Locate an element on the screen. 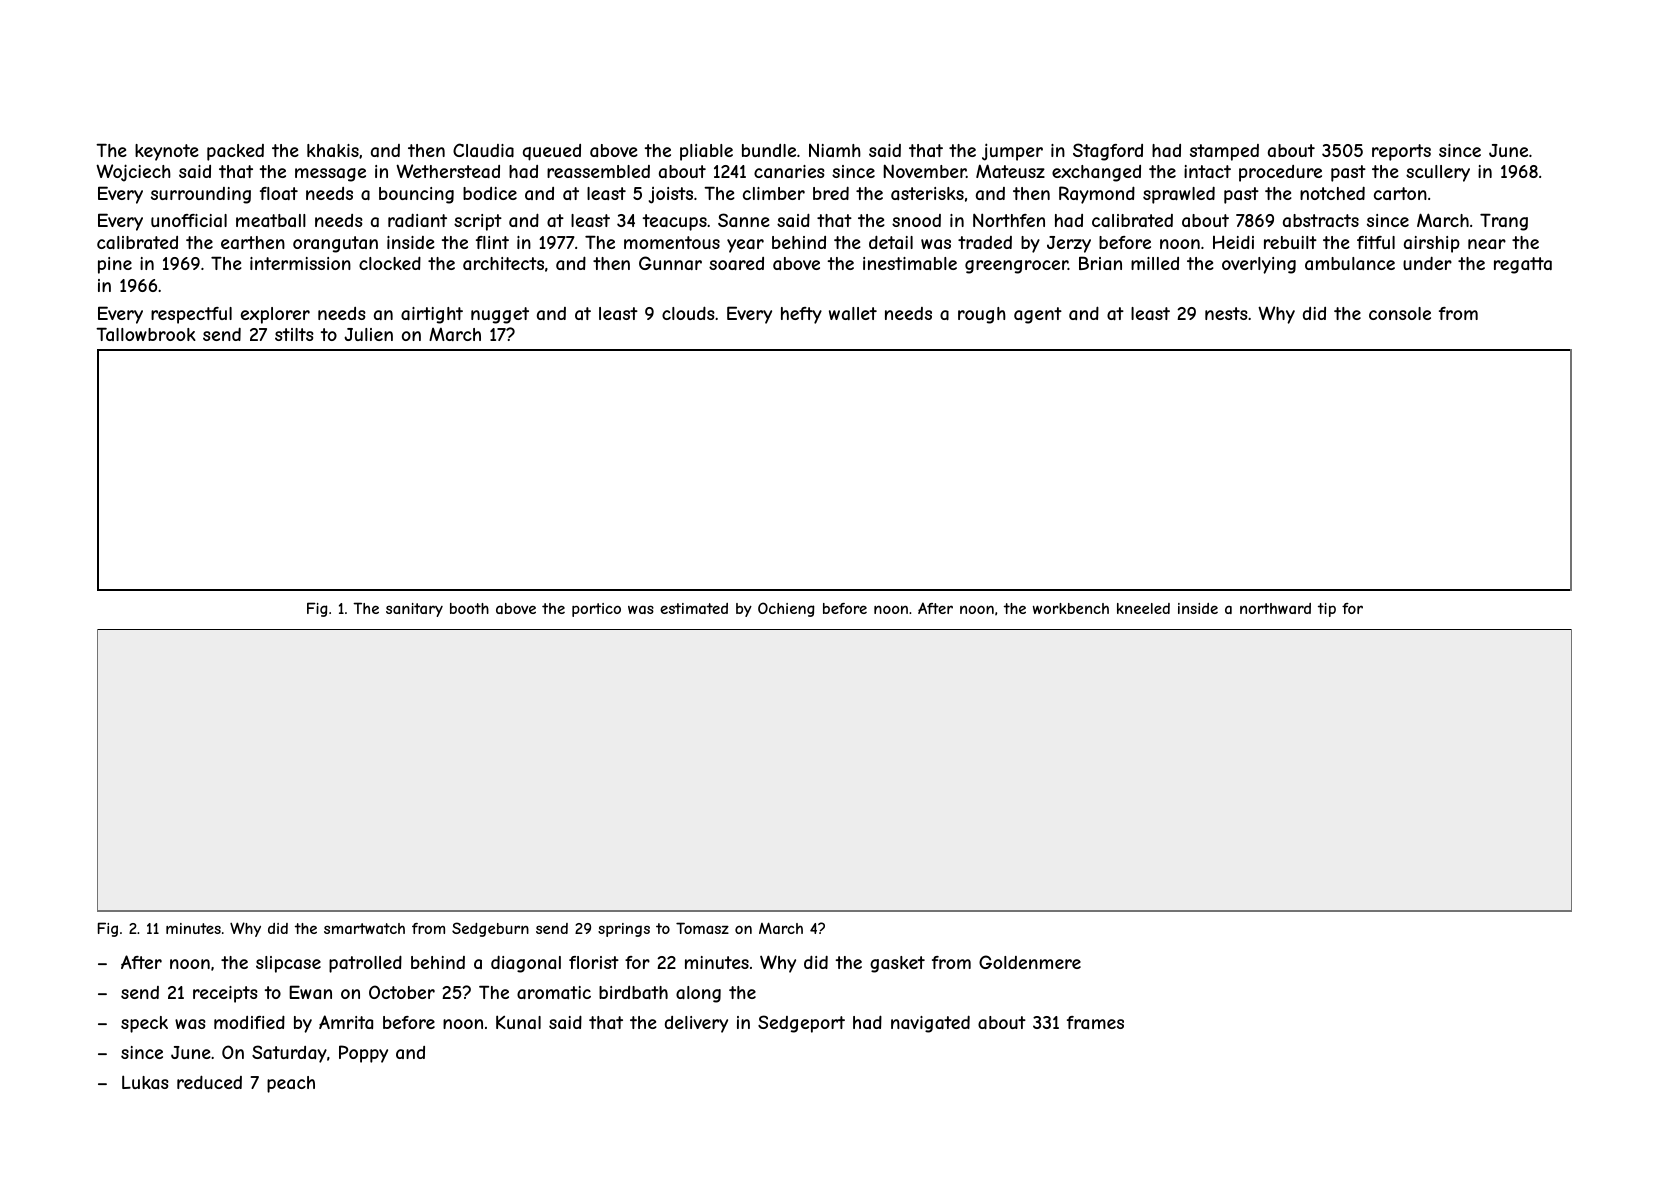  nests is located at coordinates (1226, 313).
